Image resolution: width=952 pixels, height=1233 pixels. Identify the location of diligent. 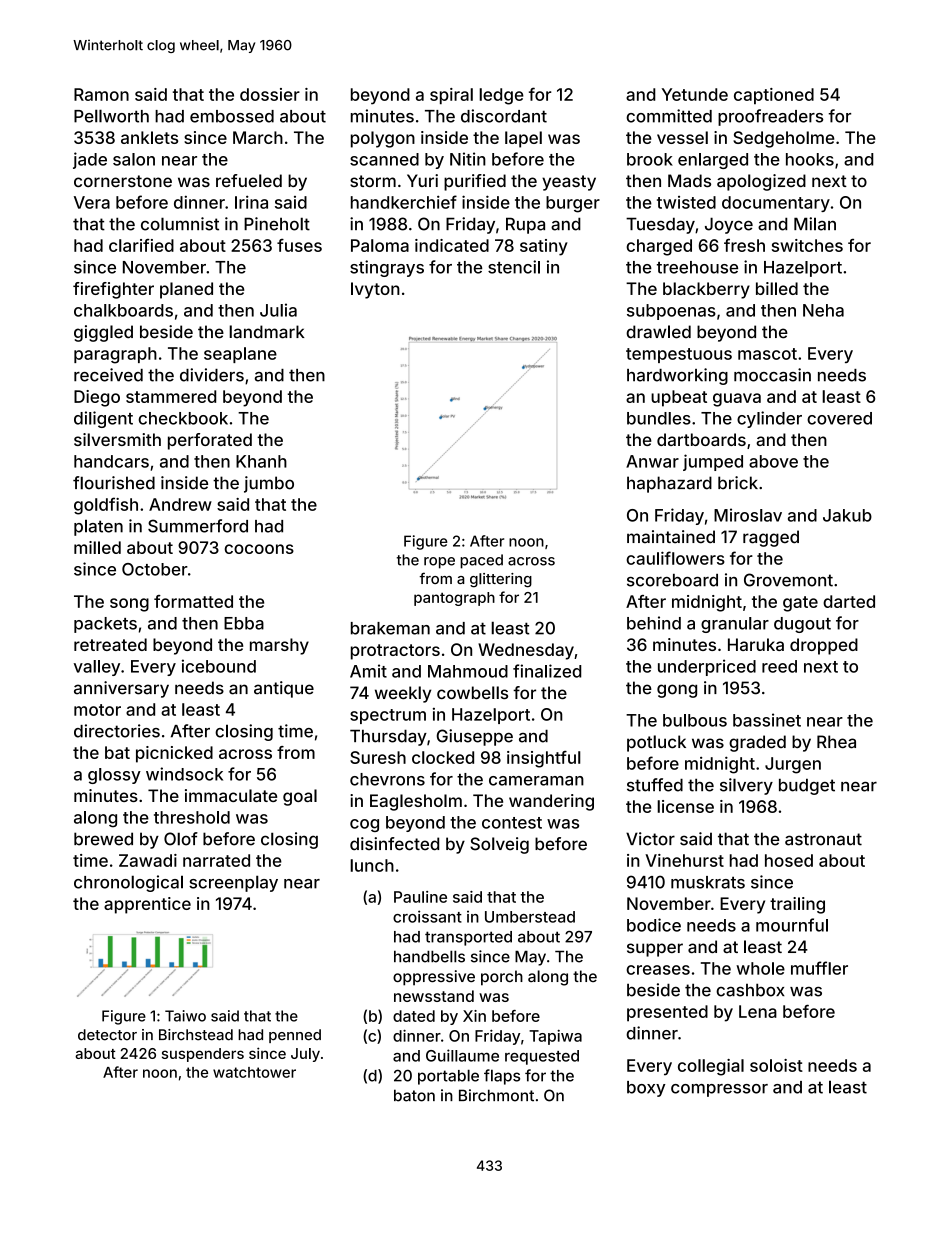
(103, 419).
